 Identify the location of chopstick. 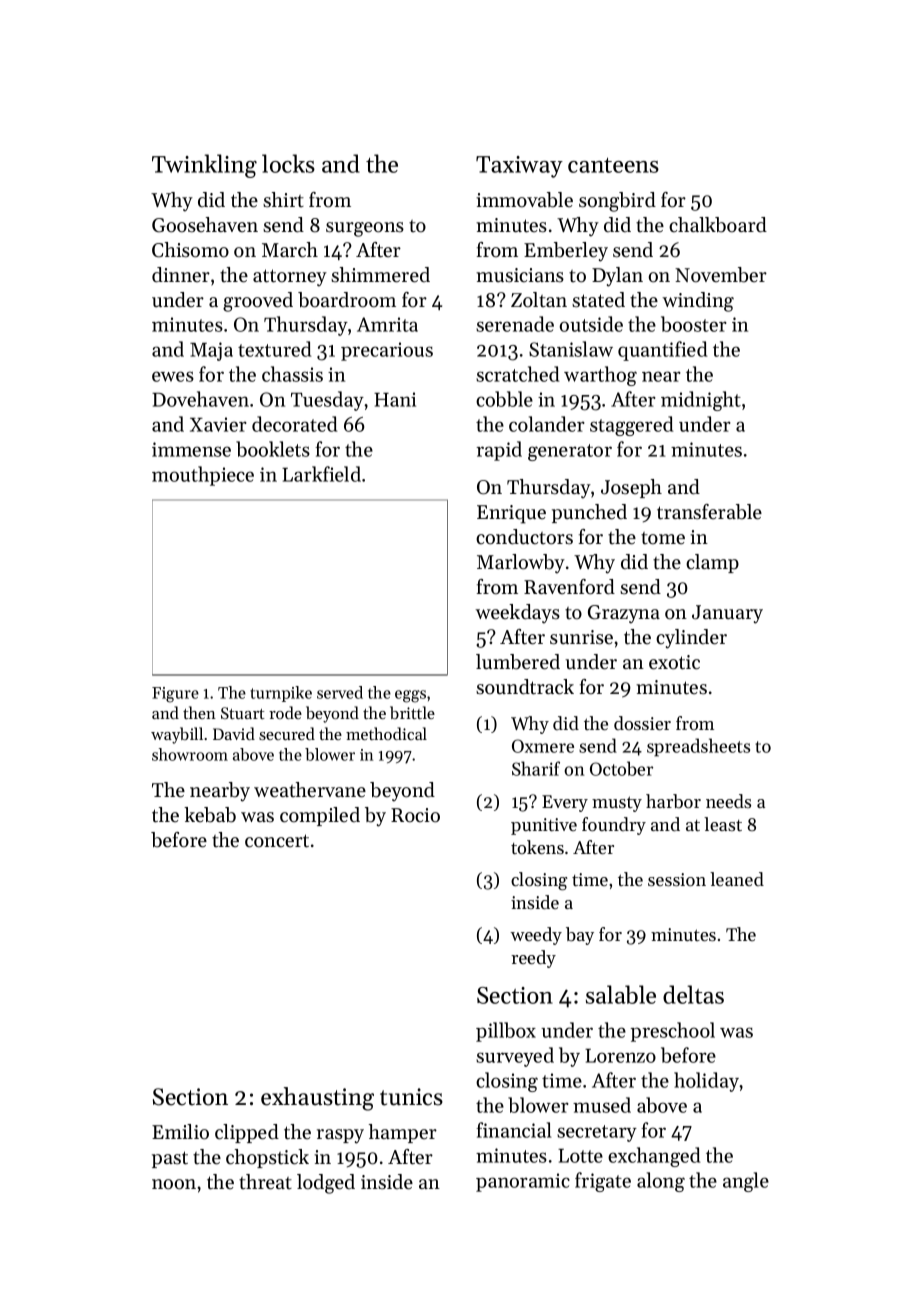
(267, 1158).
